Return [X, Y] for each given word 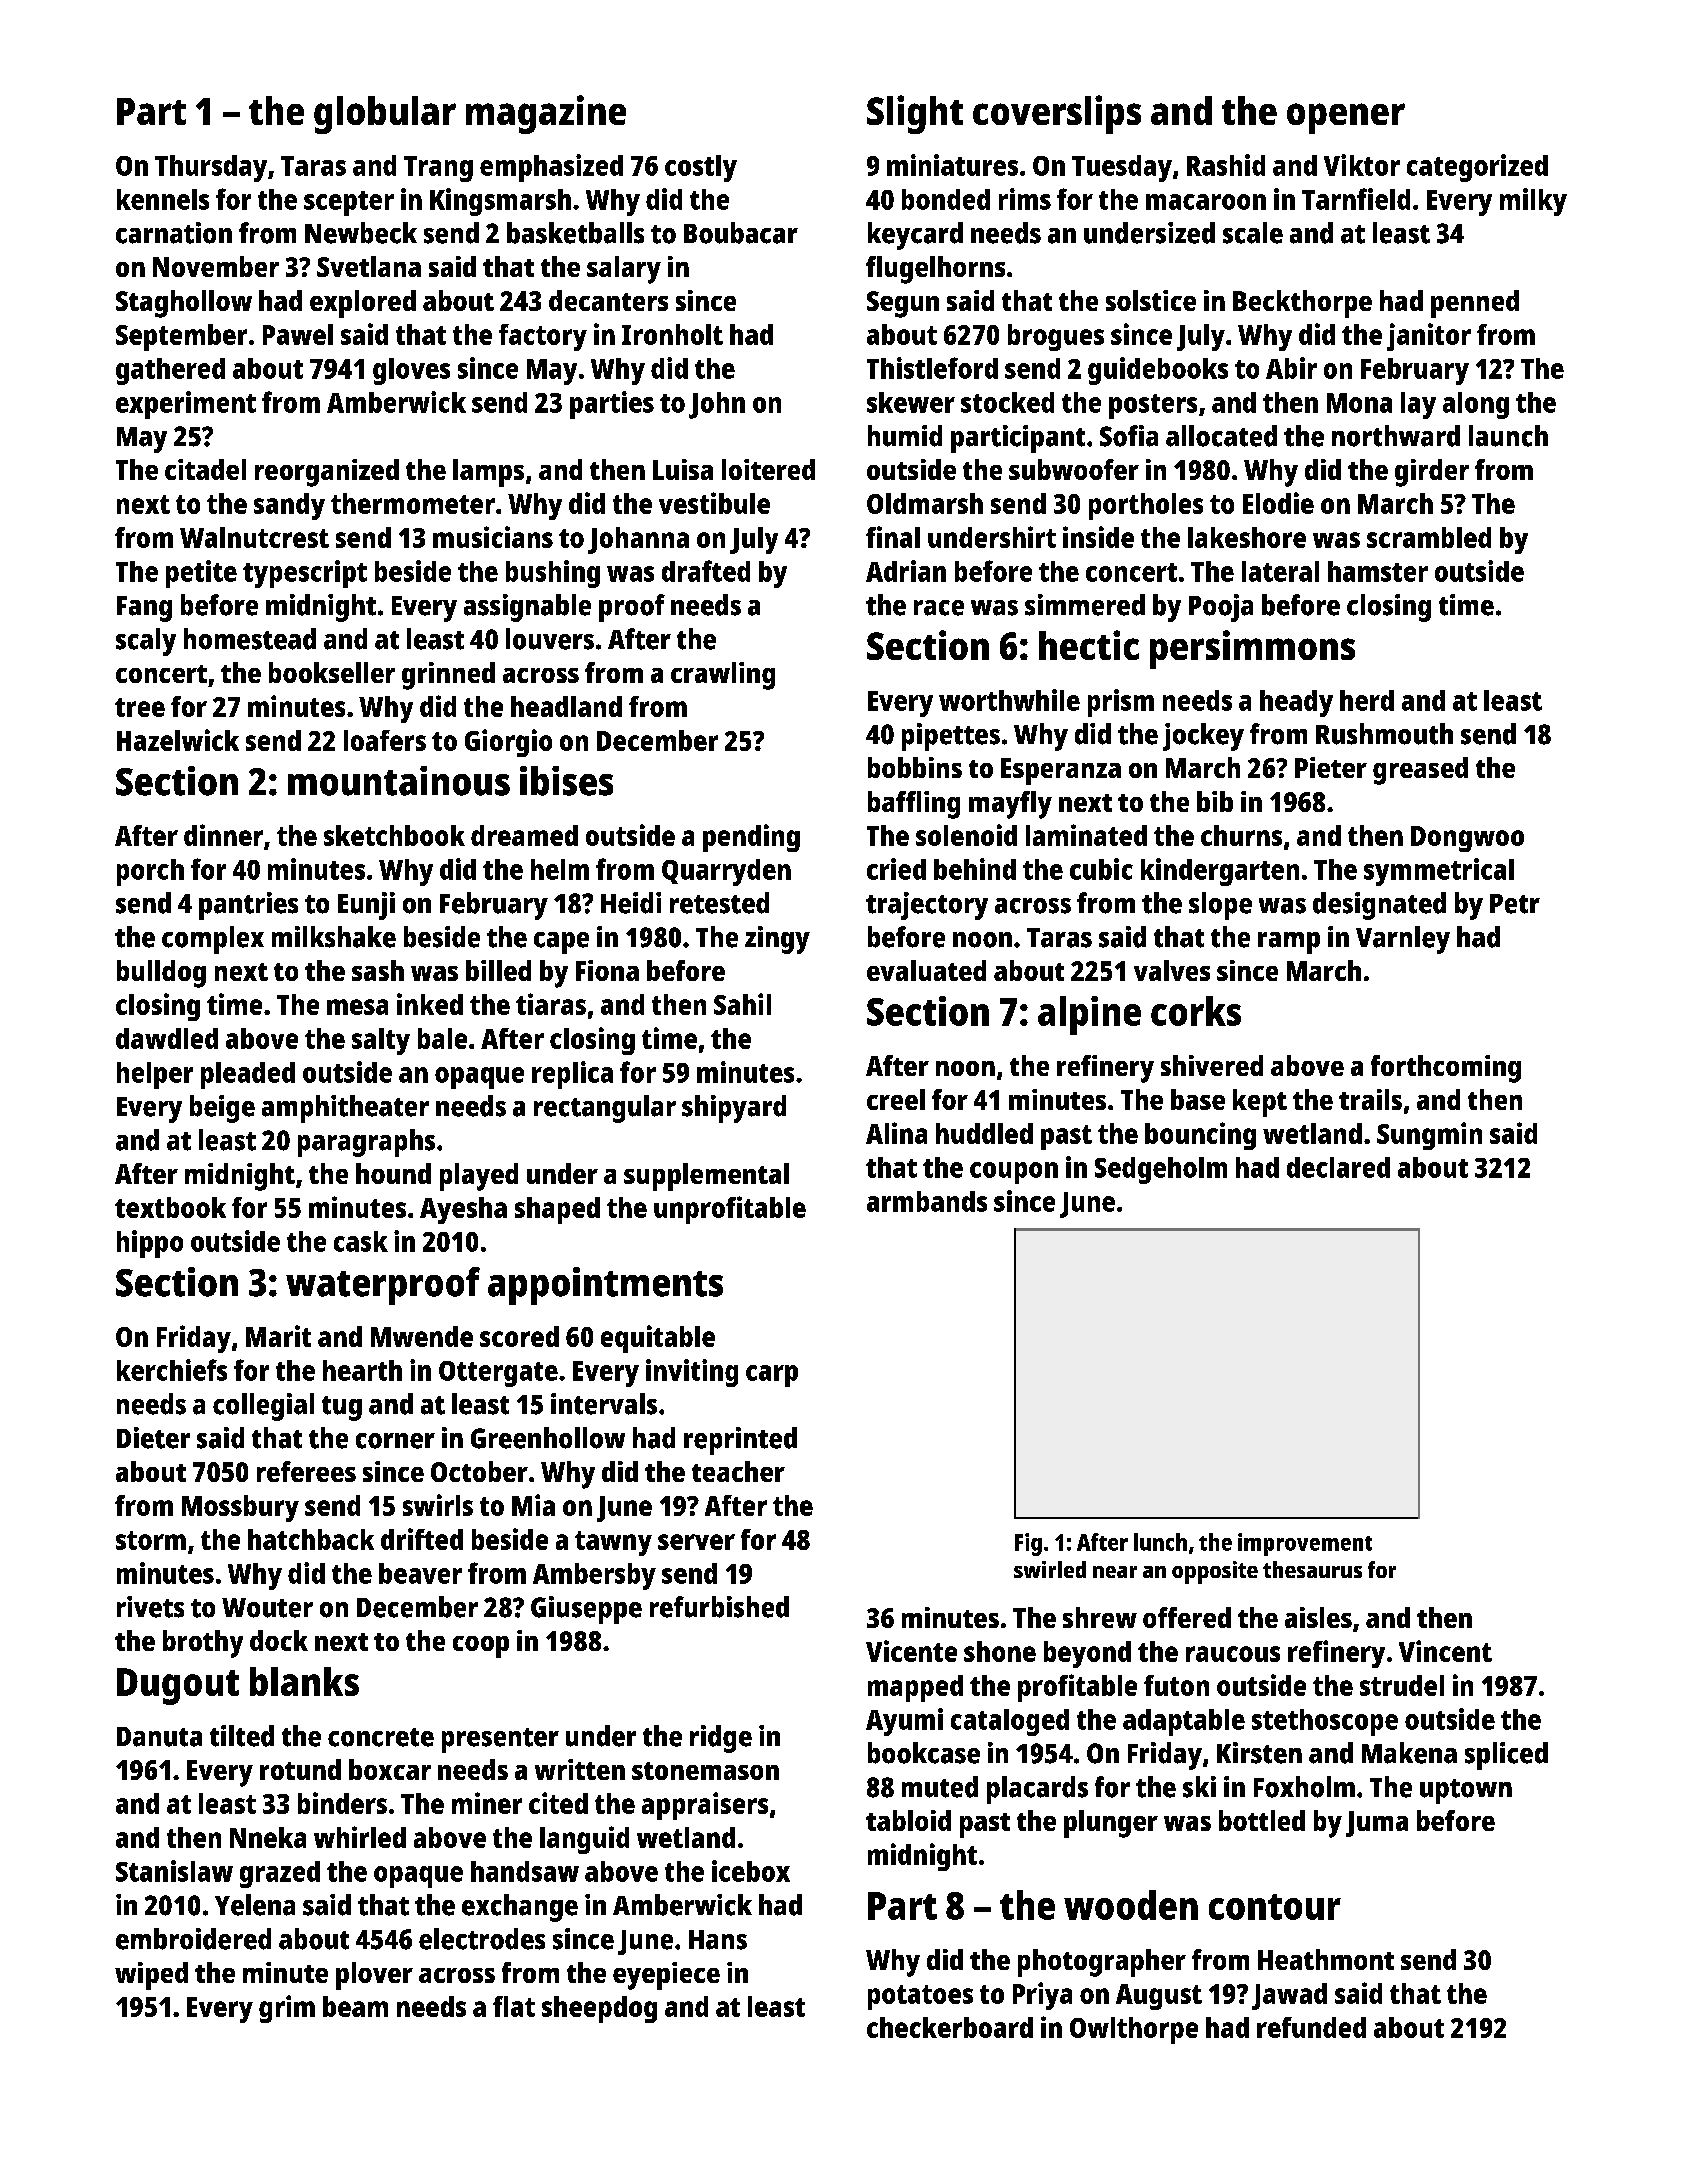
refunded [1311, 2027]
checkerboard [950, 2027]
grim [287, 2009]
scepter [349, 203]
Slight [915, 114]
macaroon [1206, 202]
